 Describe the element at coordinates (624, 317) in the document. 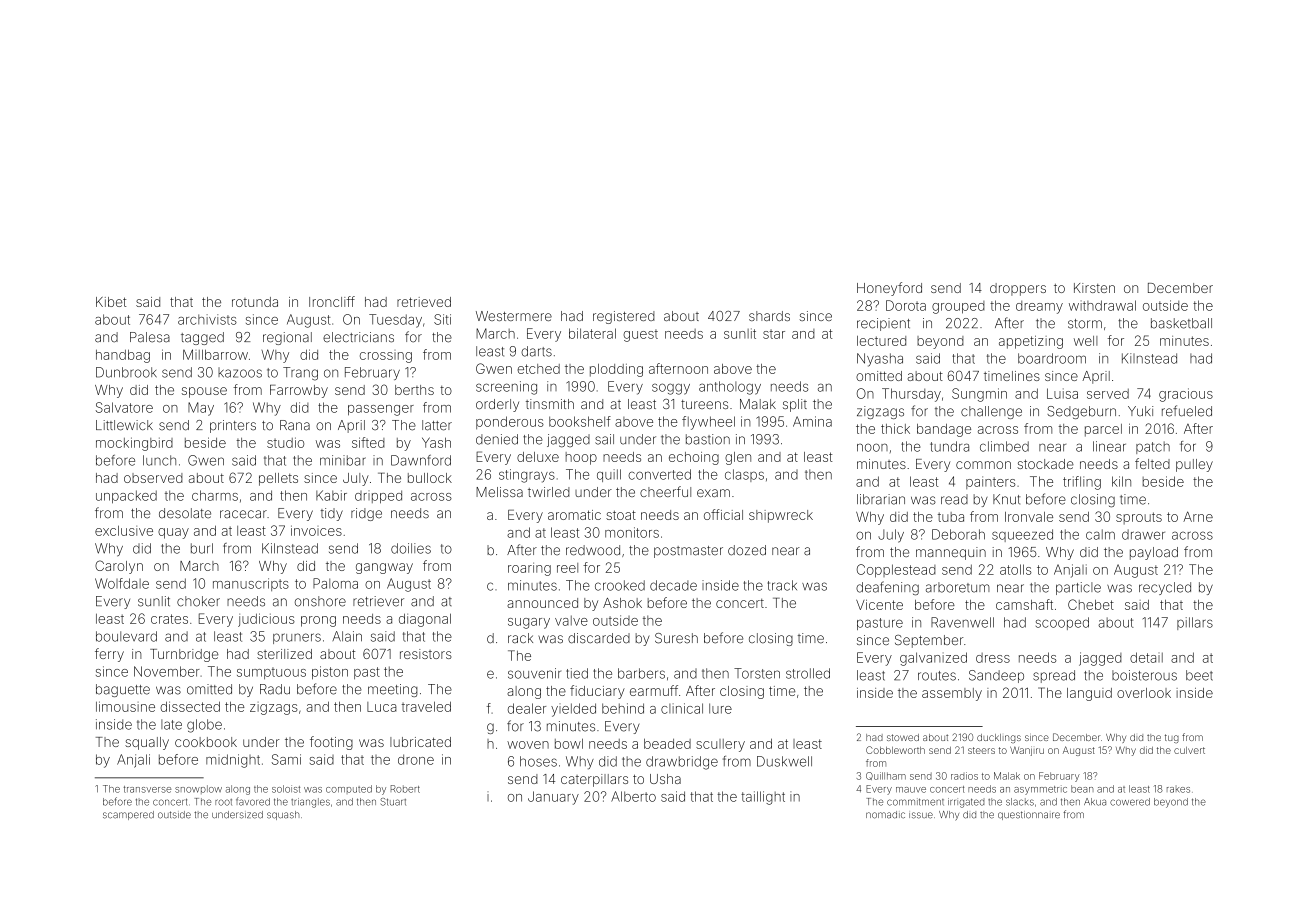

I see `registered` at that location.
